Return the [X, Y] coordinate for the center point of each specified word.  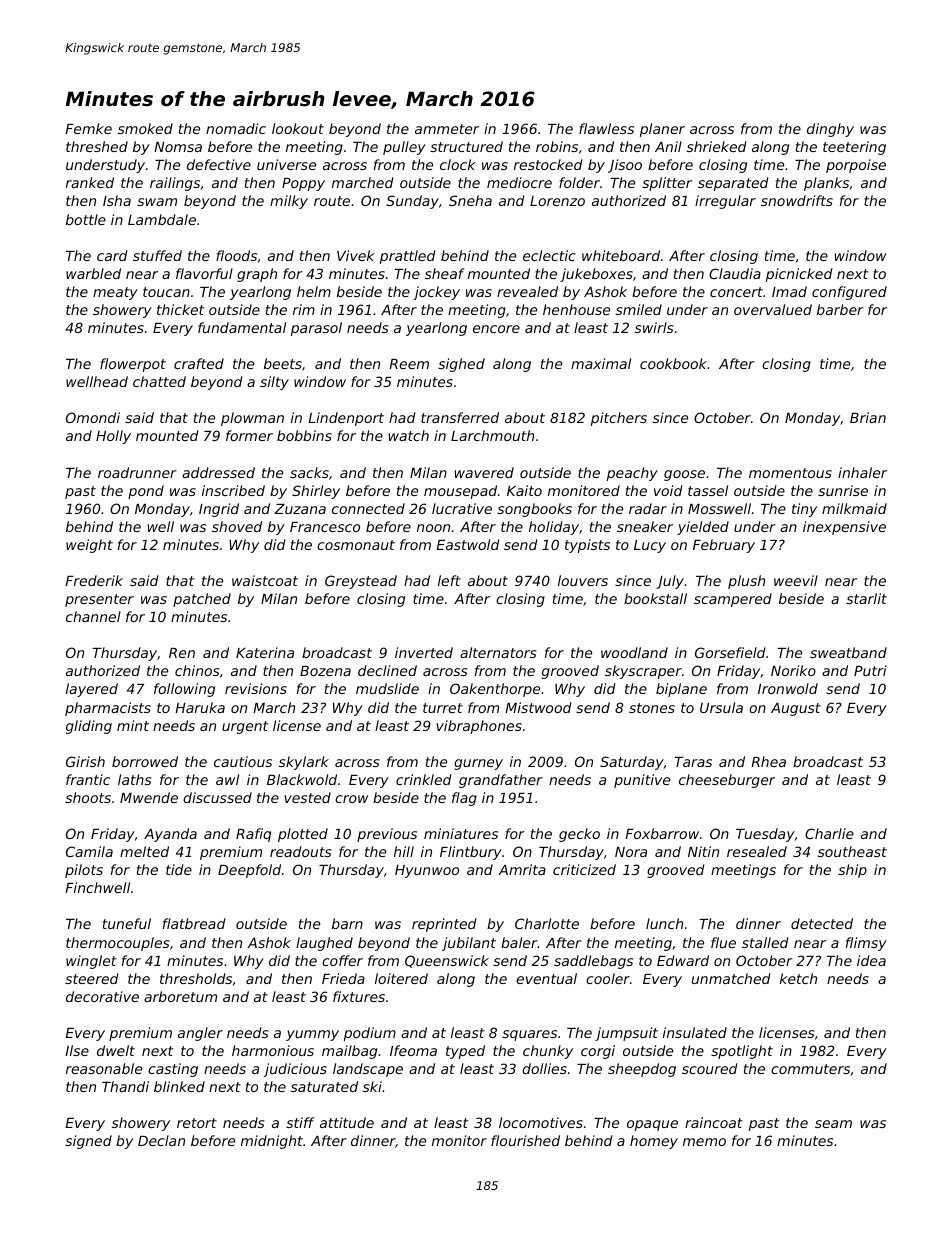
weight [89, 546]
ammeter [447, 129]
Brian [868, 417]
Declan [161, 1140]
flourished [525, 1140]
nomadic [236, 128]
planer [662, 130]
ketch [798, 978]
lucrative [462, 508]
